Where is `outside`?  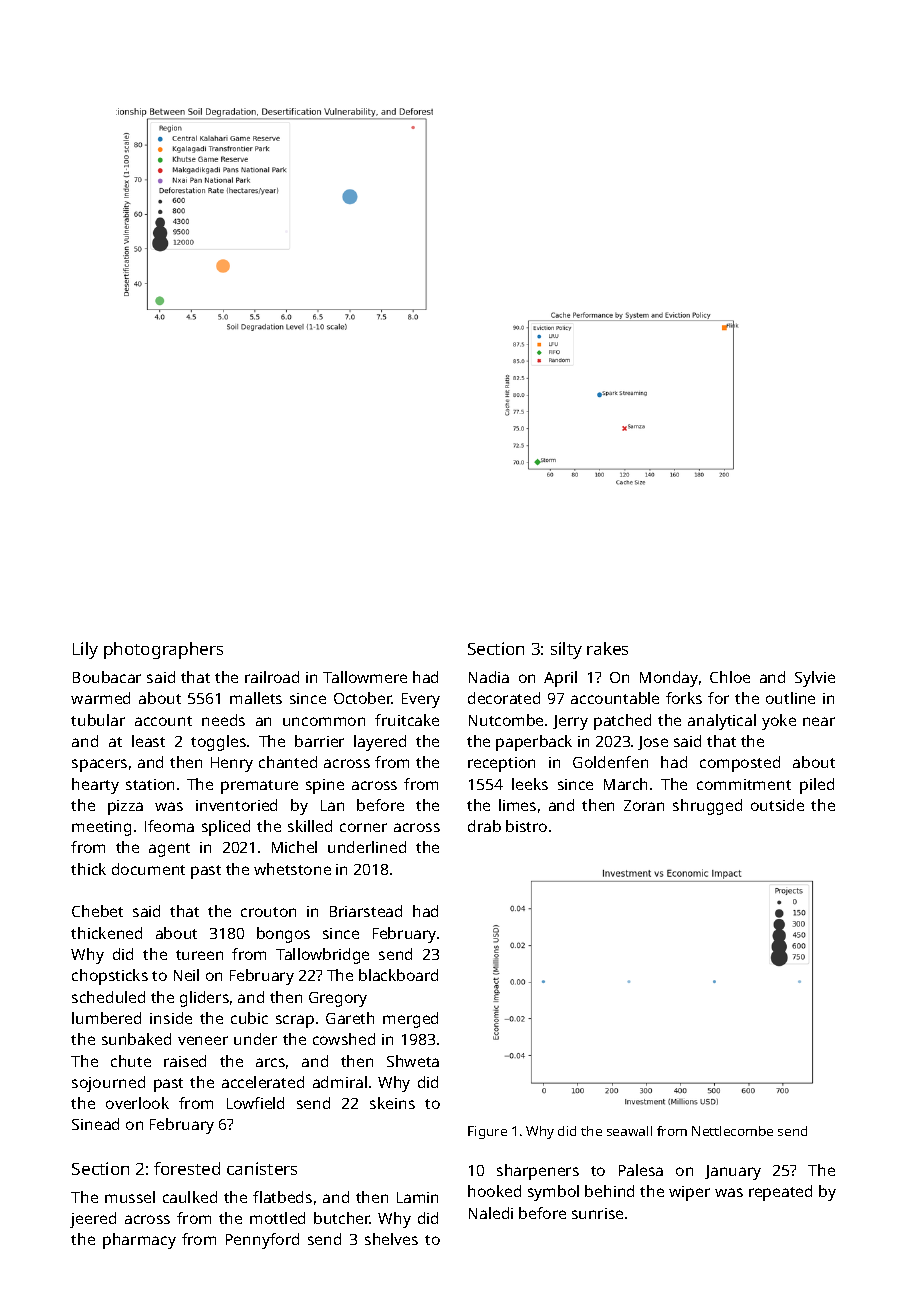 outside is located at coordinates (777, 805).
